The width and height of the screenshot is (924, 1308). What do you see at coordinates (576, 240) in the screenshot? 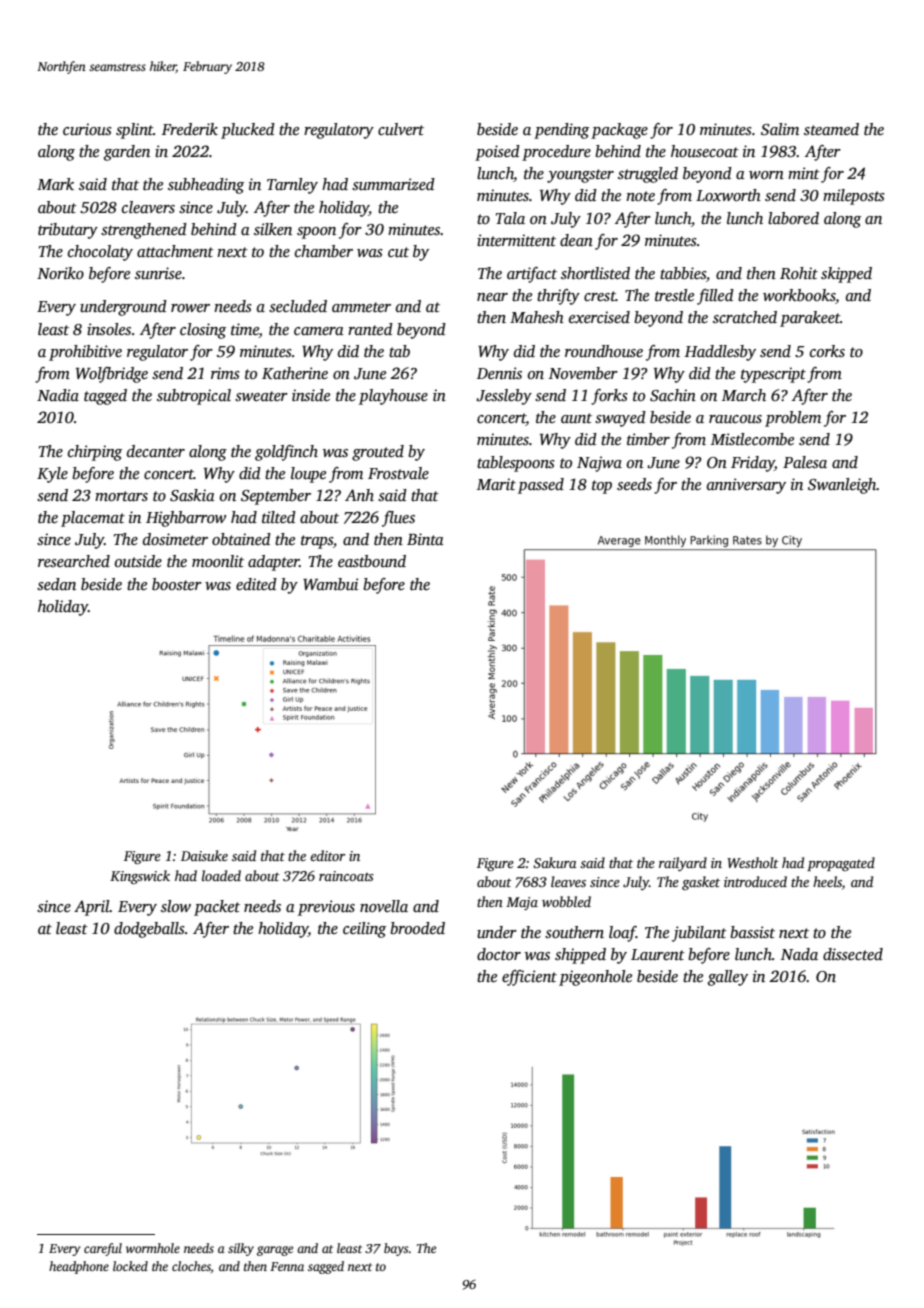
I see `dean` at bounding box center [576, 240].
